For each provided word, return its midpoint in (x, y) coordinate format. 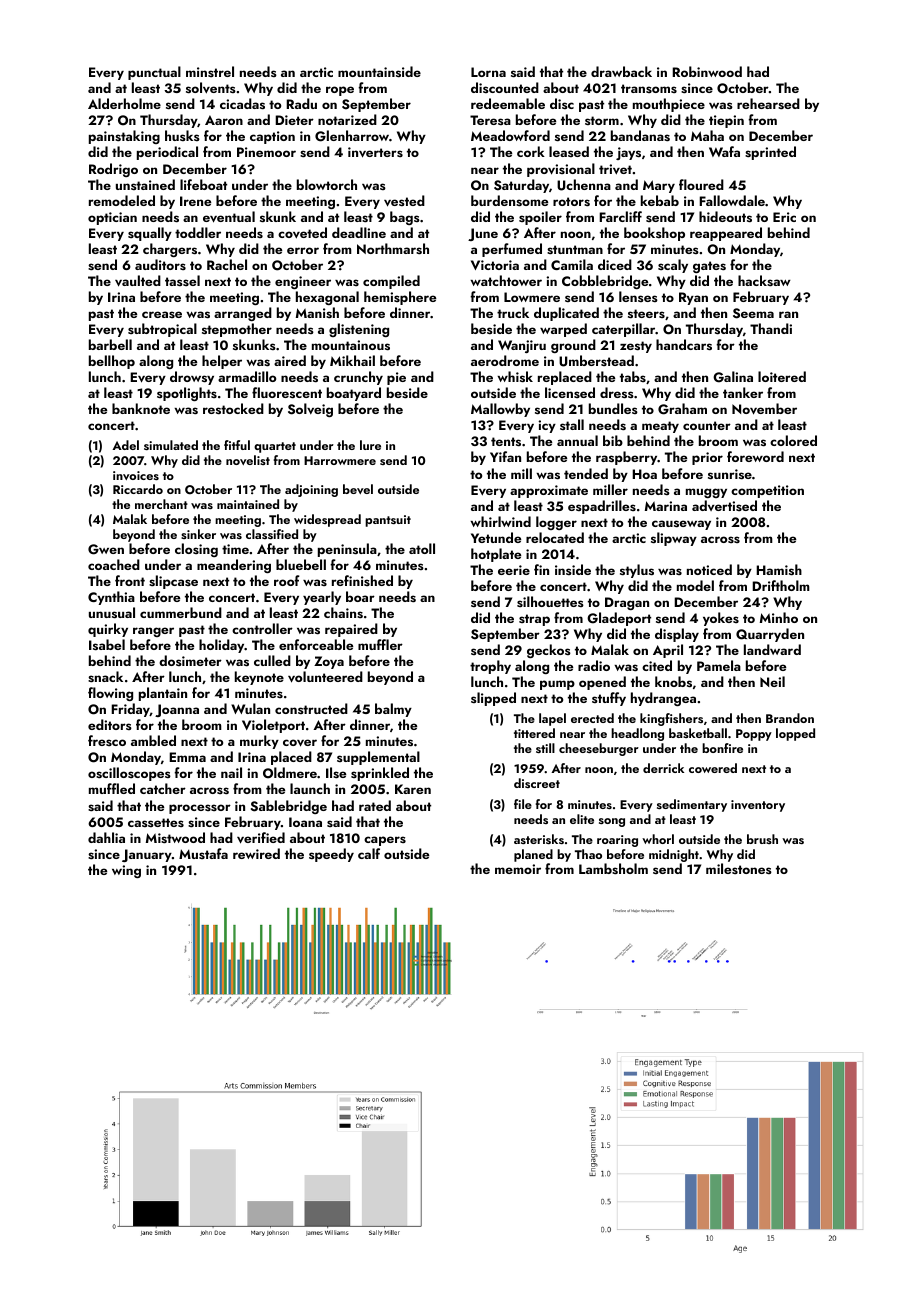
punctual (154, 73)
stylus (637, 571)
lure (370, 445)
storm (602, 120)
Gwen (106, 549)
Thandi (771, 328)
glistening (359, 330)
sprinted (770, 153)
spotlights (187, 394)
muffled (112, 788)
